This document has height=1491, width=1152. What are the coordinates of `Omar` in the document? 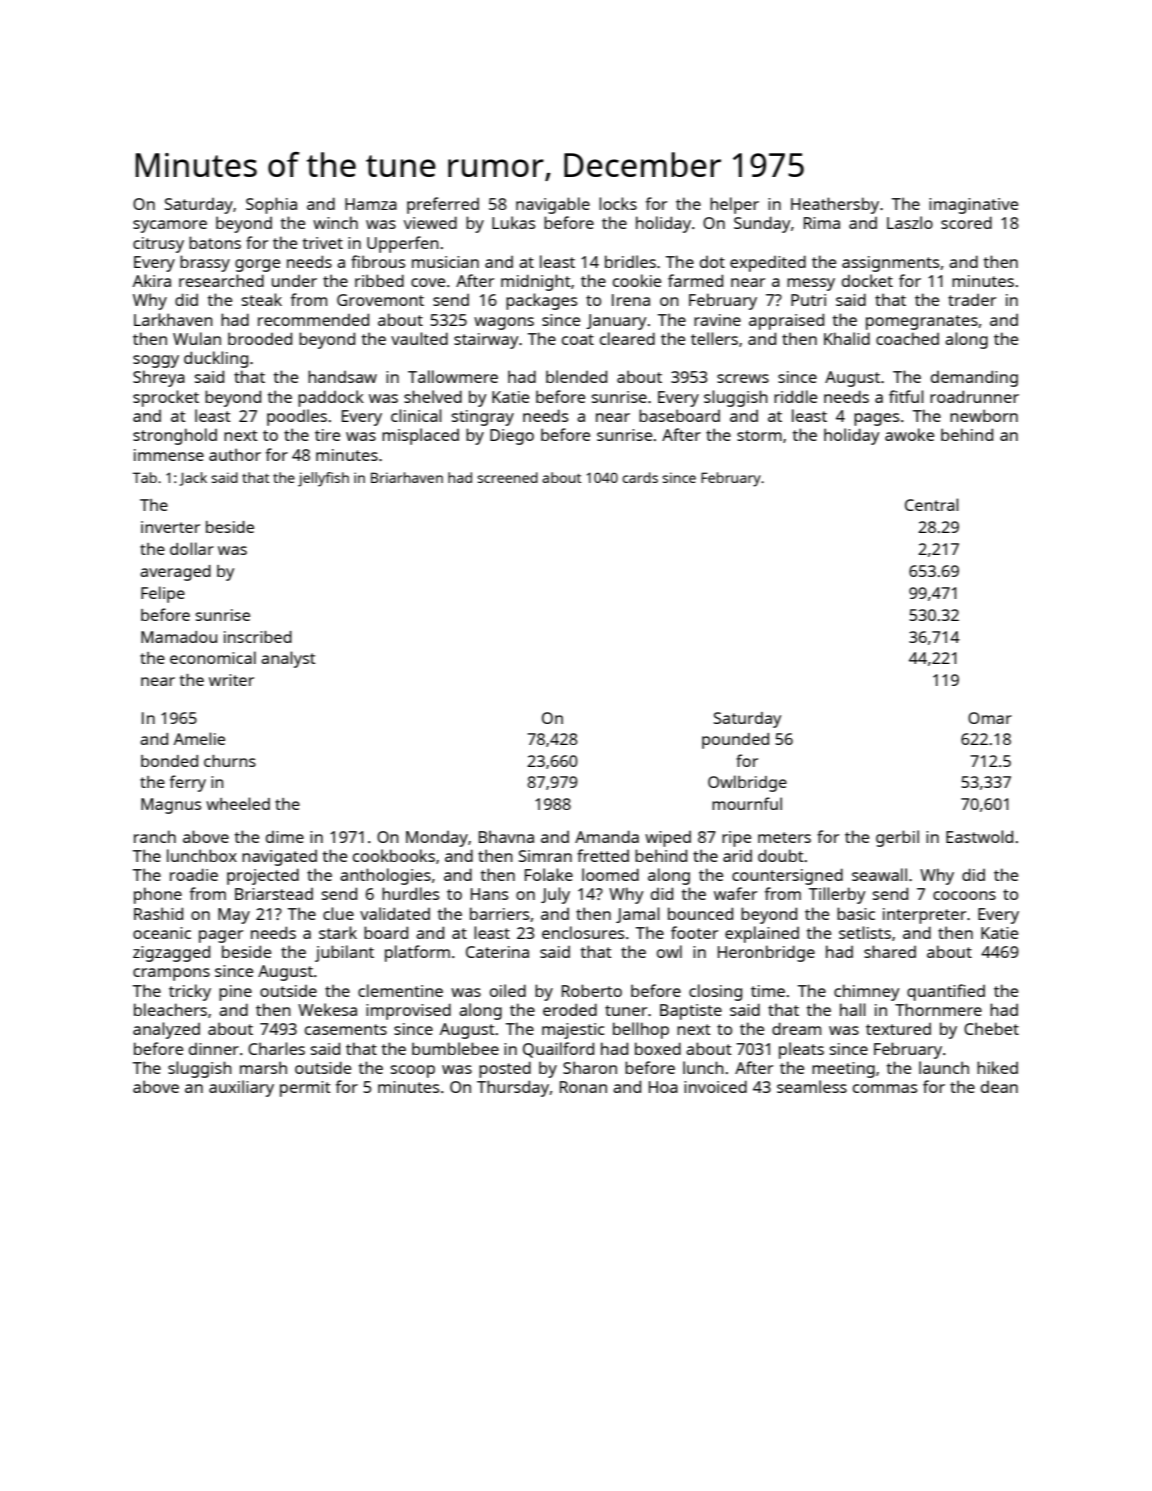 It's located at (990, 718).
